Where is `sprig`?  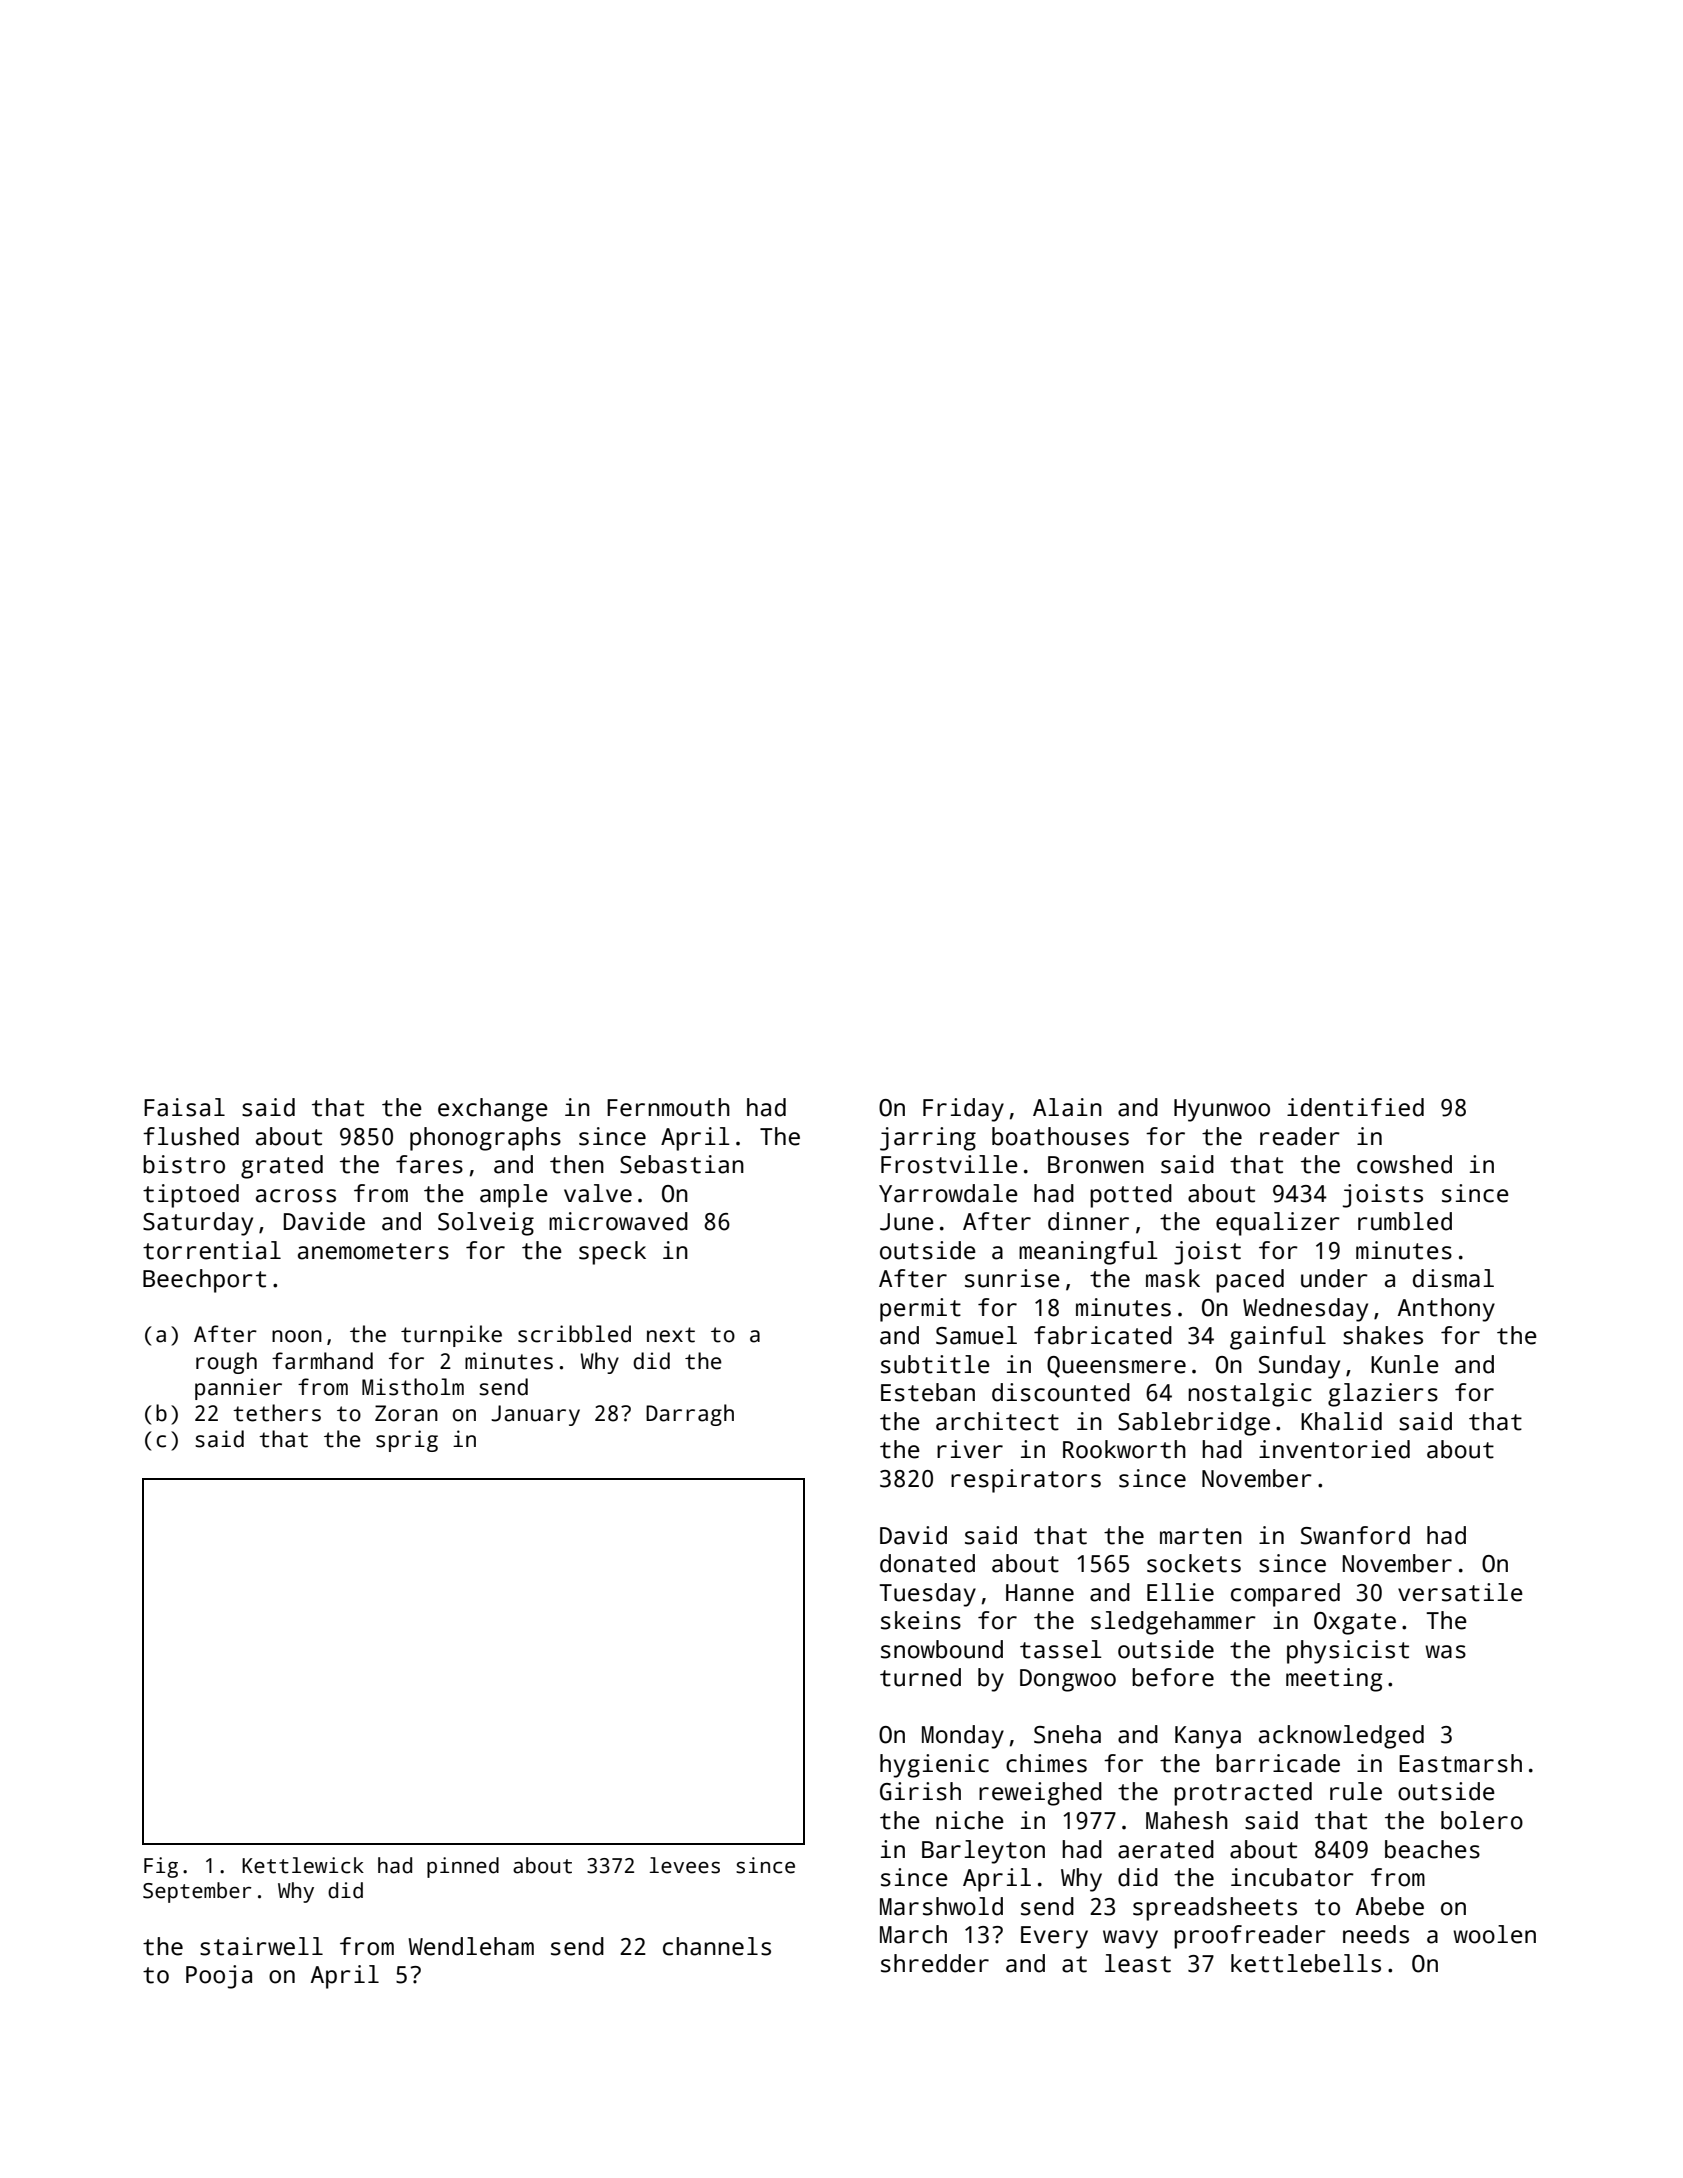 sprig is located at coordinates (407, 1441).
